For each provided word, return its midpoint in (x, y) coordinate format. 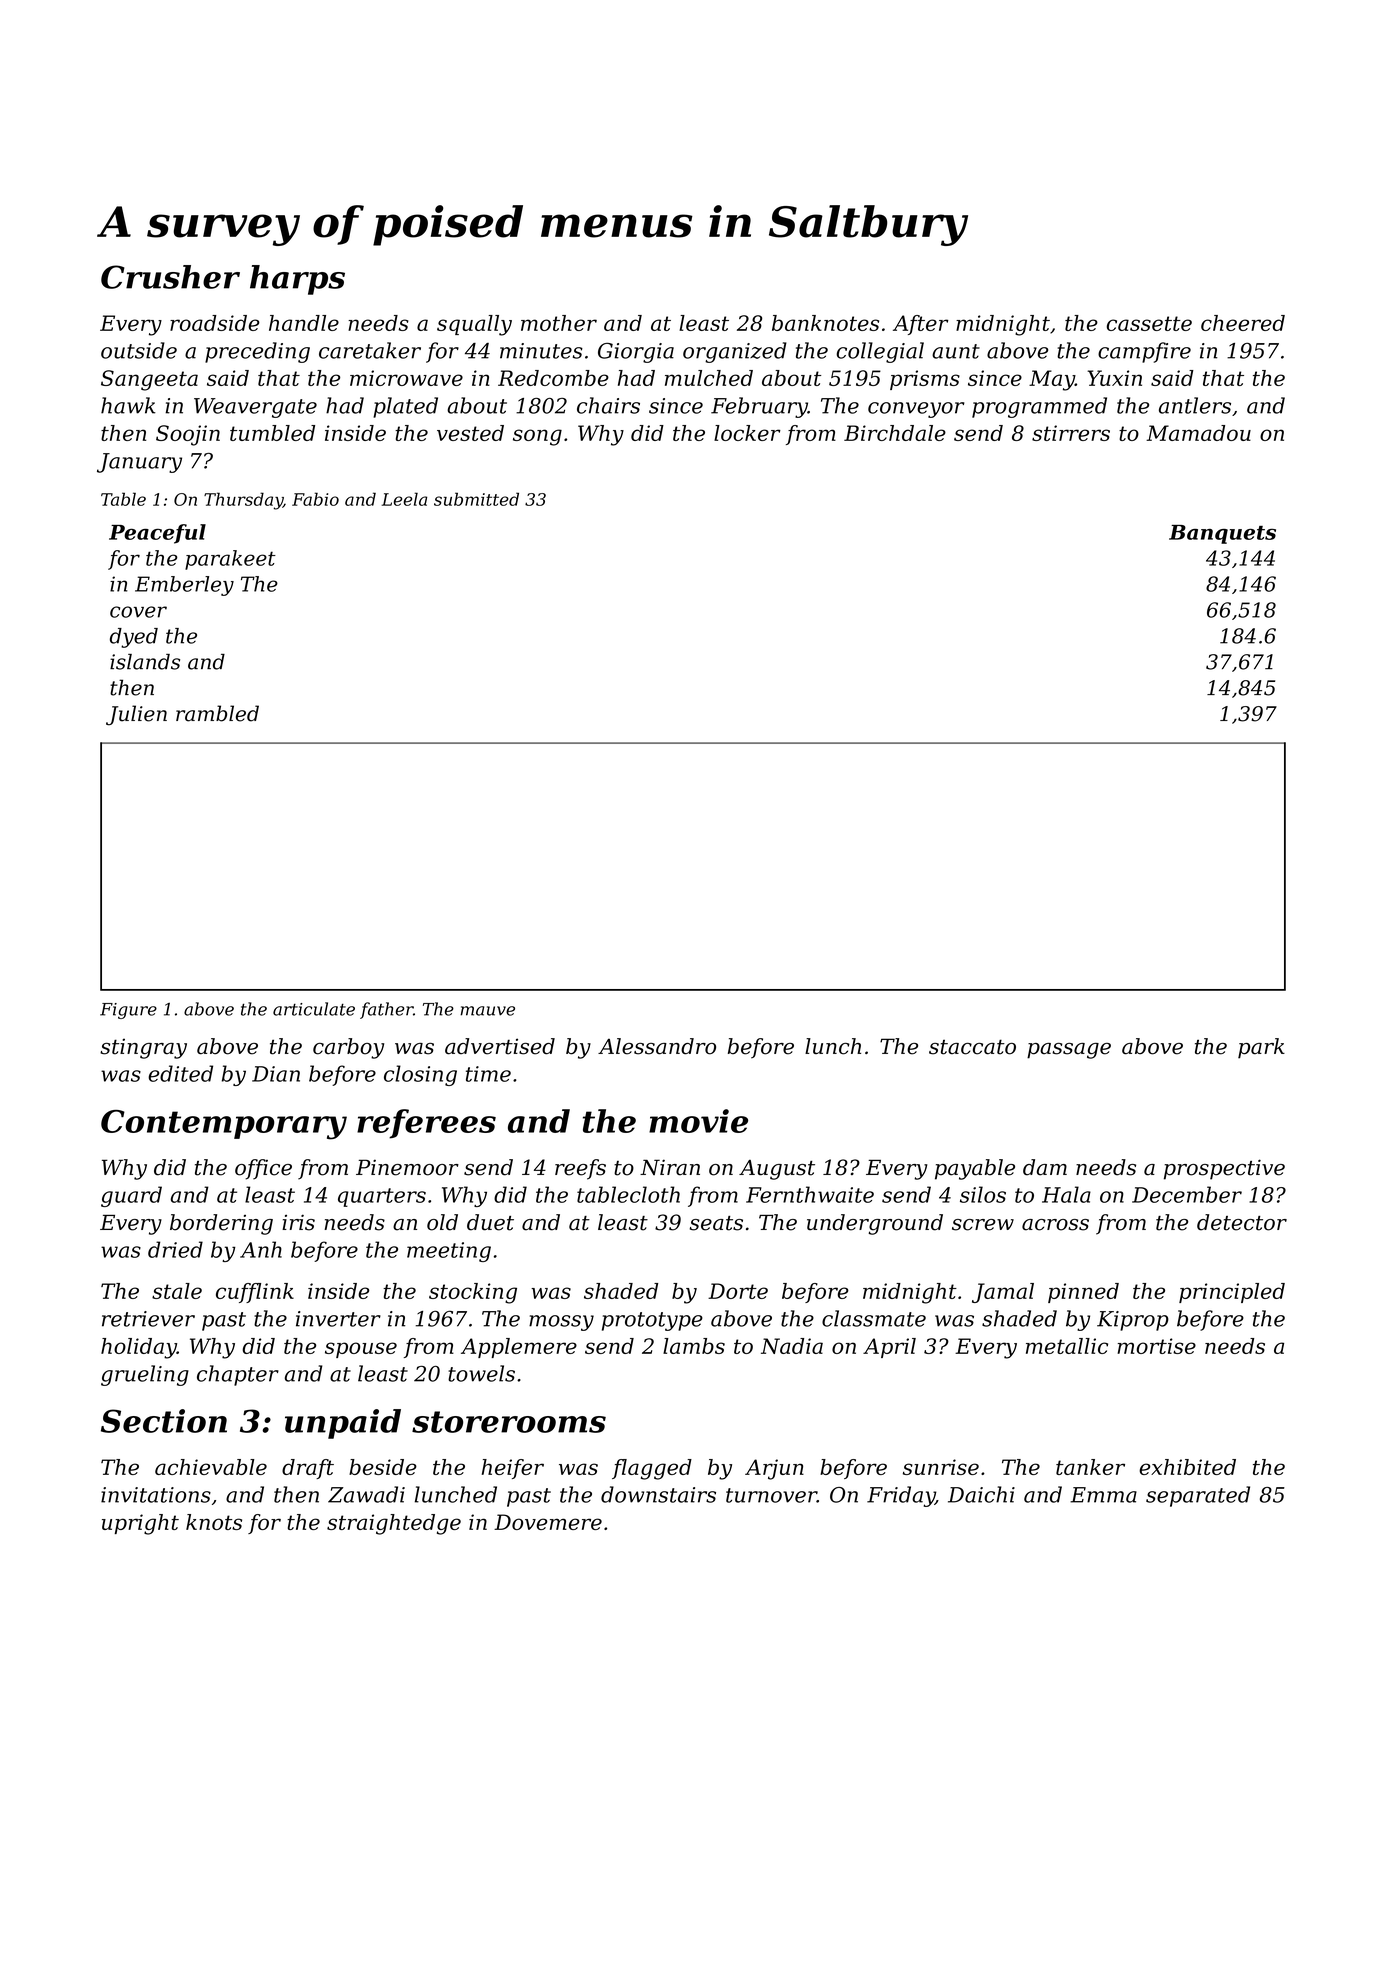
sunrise (941, 1467)
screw (983, 1225)
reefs (580, 1169)
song (537, 437)
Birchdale (895, 433)
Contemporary (224, 1125)
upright (140, 1524)
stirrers (1071, 433)
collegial (880, 352)
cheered (1243, 323)
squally (474, 325)
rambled (217, 713)
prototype (652, 1321)
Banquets (1222, 534)
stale (177, 1291)
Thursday (243, 501)
